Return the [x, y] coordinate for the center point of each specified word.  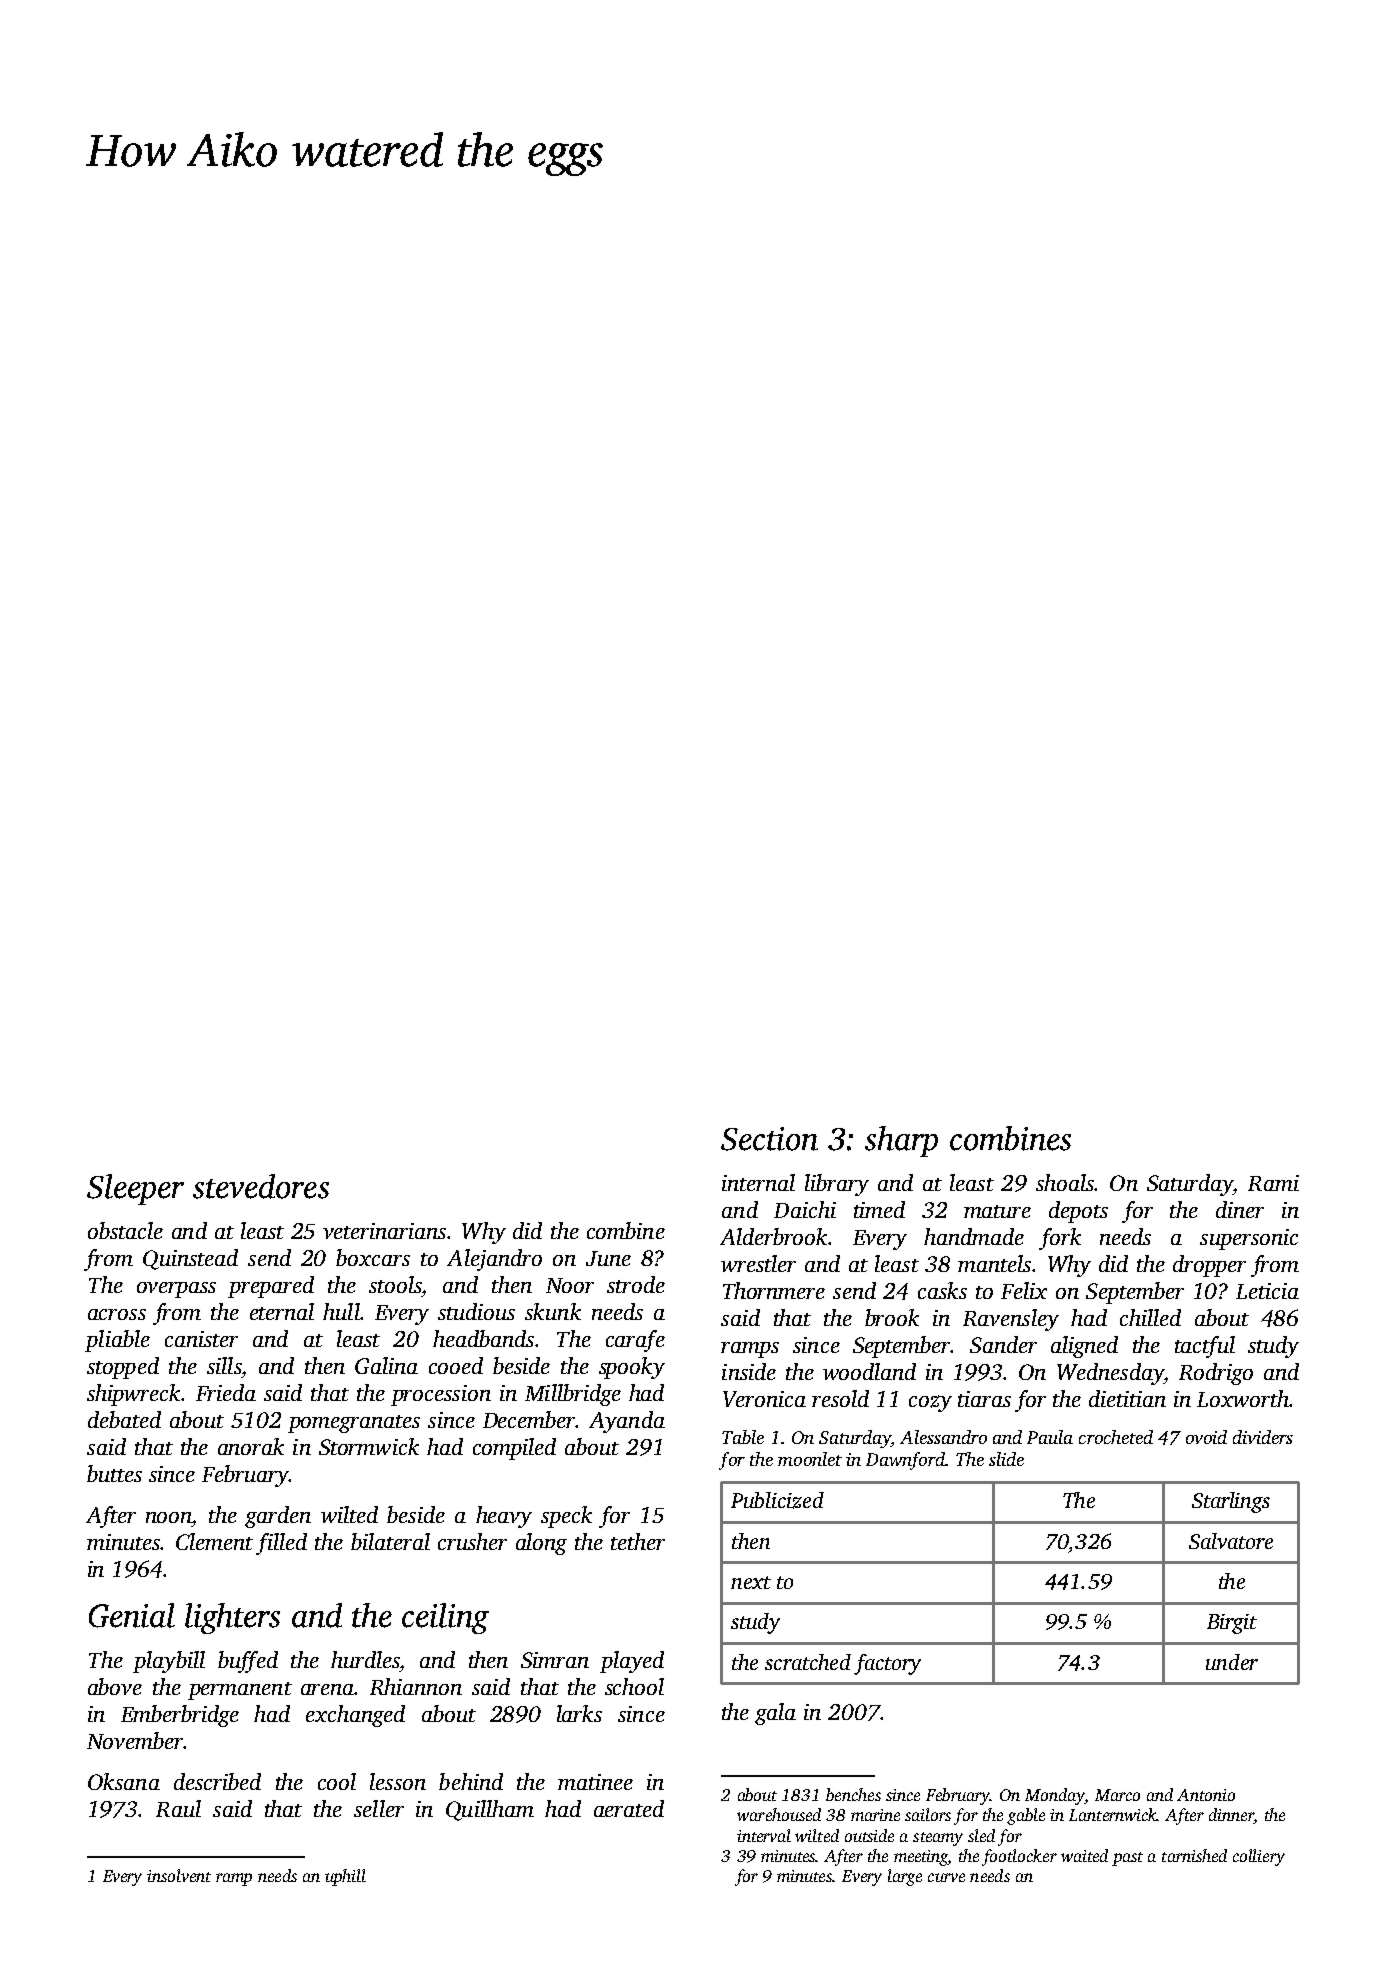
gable [1026, 1816]
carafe [635, 1341]
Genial [132, 1615]
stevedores [261, 1186]
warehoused [779, 1814]
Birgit [1232, 1624]
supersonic [1249, 1239]
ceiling [445, 1618]
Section [769, 1139]
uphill [345, 1877]
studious [476, 1311]
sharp [901, 1141]
